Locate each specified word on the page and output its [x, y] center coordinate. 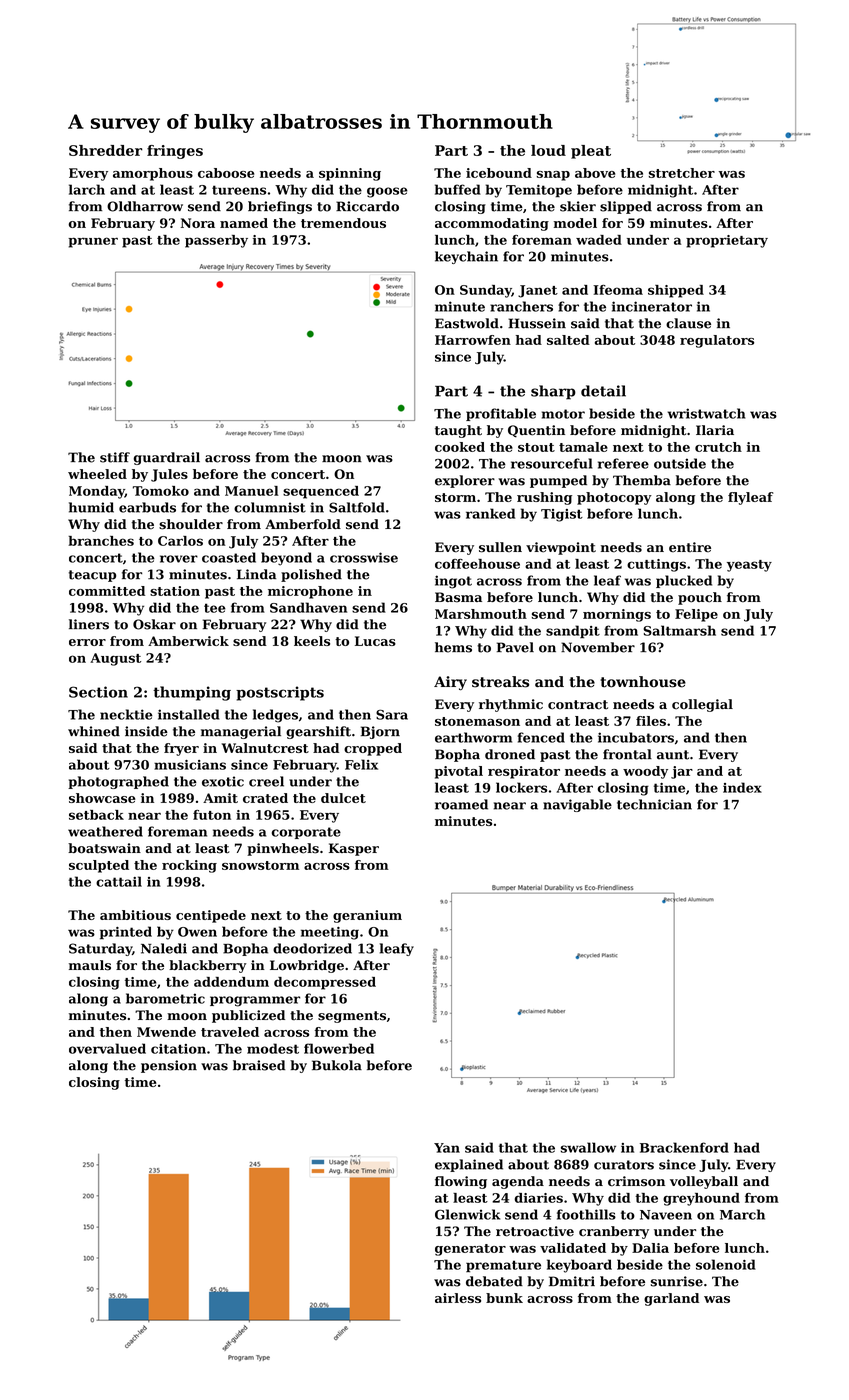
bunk [504, 1298]
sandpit [573, 632]
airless [458, 1298]
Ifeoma [618, 290]
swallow [588, 1147]
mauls [90, 965]
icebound [499, 173]
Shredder [105, 150]
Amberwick [188, 641]
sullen [500, 547]
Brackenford [684, 1147]
